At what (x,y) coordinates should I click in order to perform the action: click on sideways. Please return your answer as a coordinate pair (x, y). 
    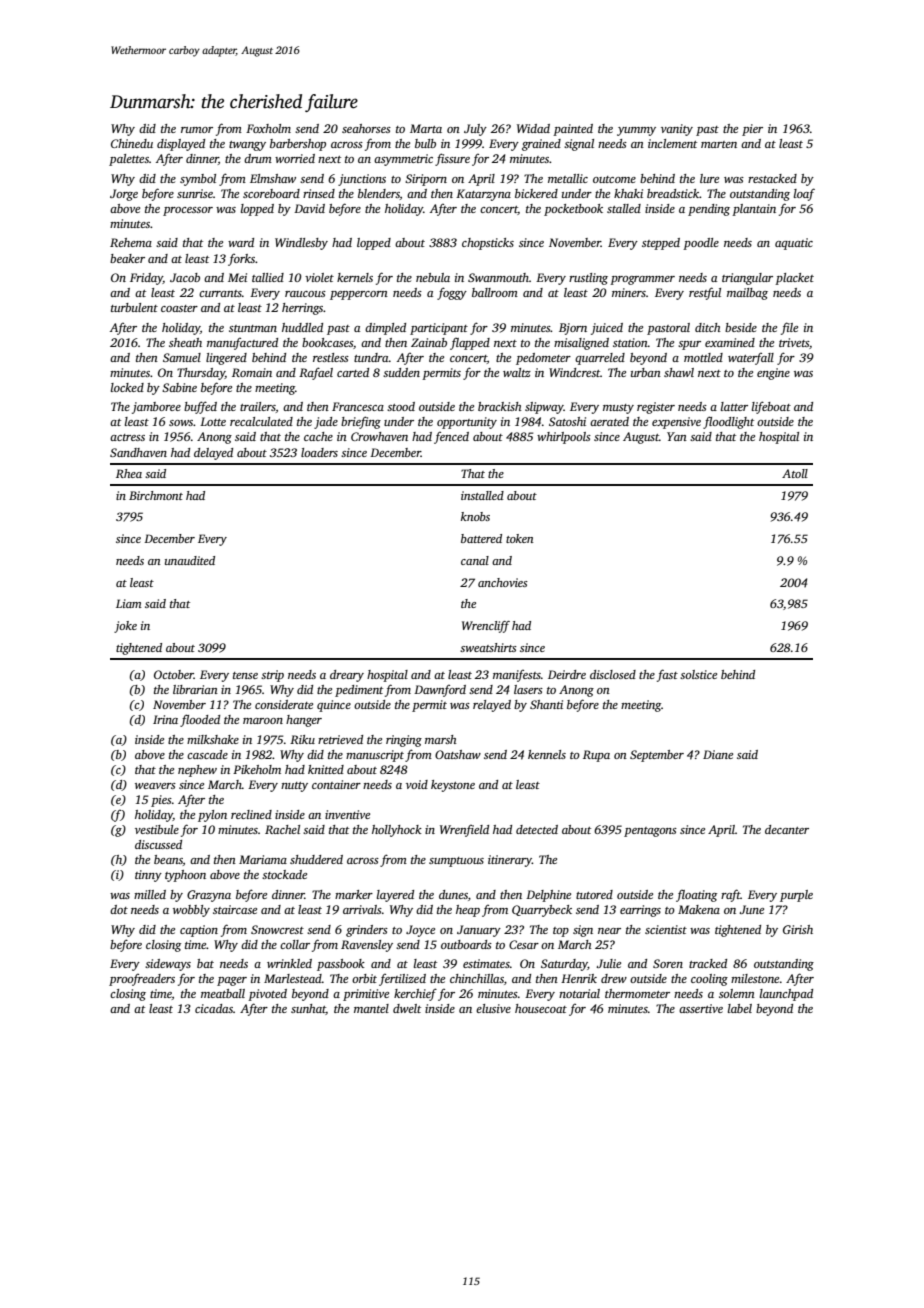
    Looking at the image, I should click on (168, 965).
